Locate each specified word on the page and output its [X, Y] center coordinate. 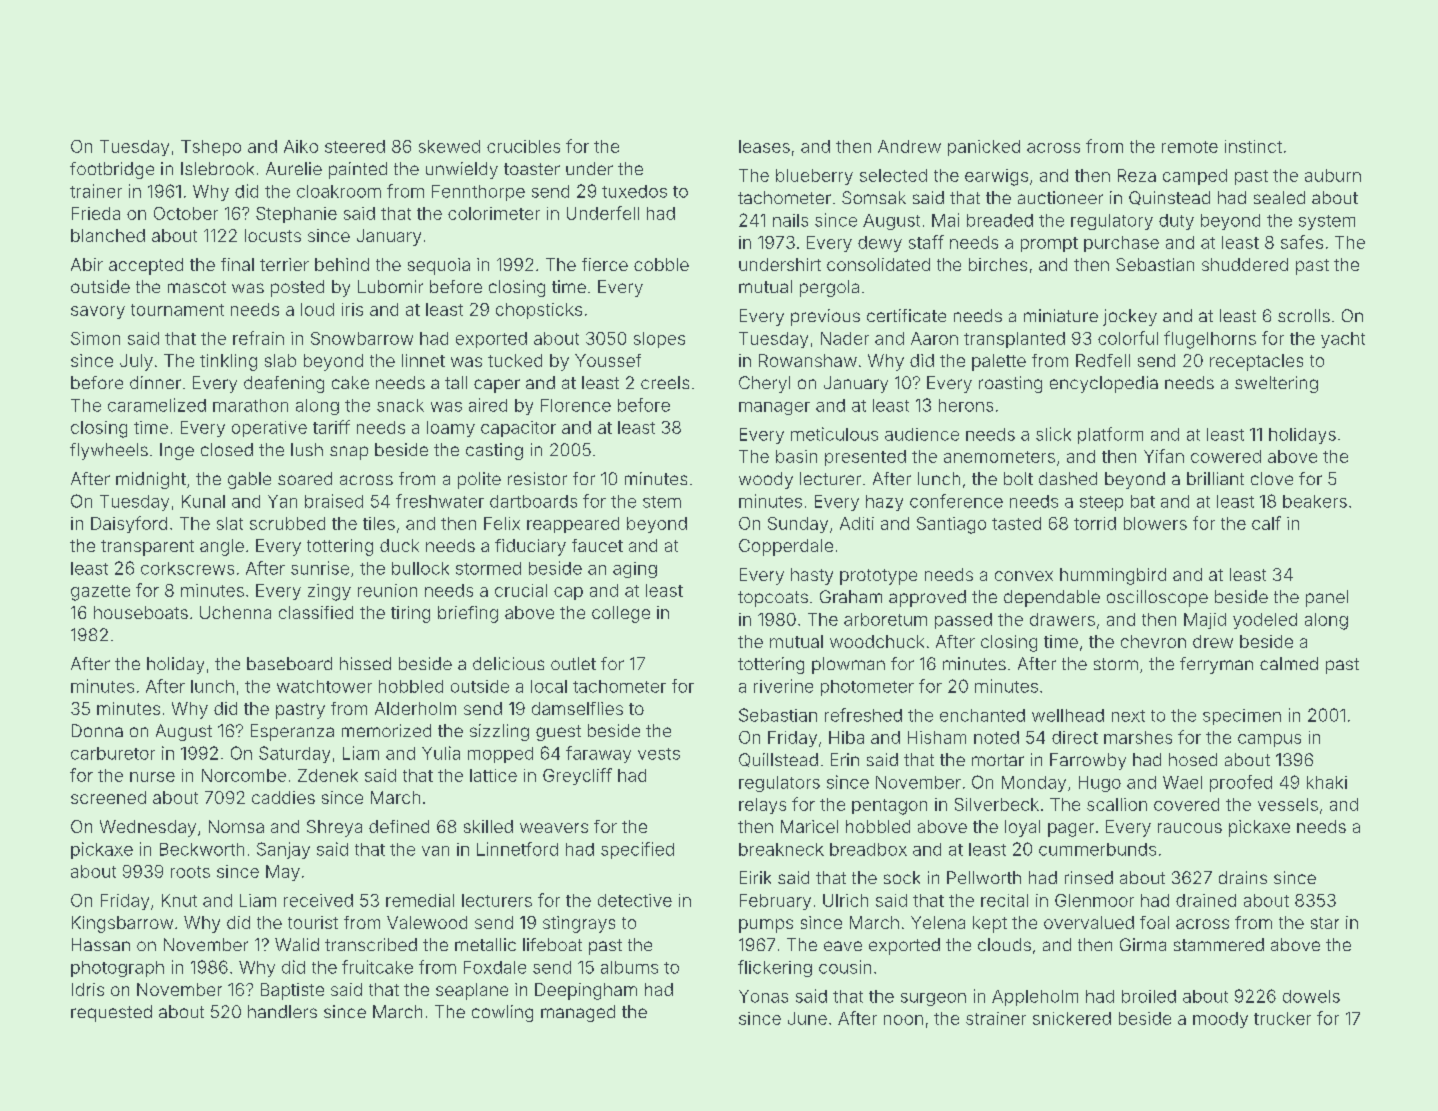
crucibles [523, 146]
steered [355, 146]
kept [990, 924]
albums [629, 967]
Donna [97, 730]
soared [305, 478]
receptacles [1256, 362]
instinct [1253, 146]
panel [1327, 598]
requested [111, 1013]
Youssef [608, 360]
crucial [521, 590]
